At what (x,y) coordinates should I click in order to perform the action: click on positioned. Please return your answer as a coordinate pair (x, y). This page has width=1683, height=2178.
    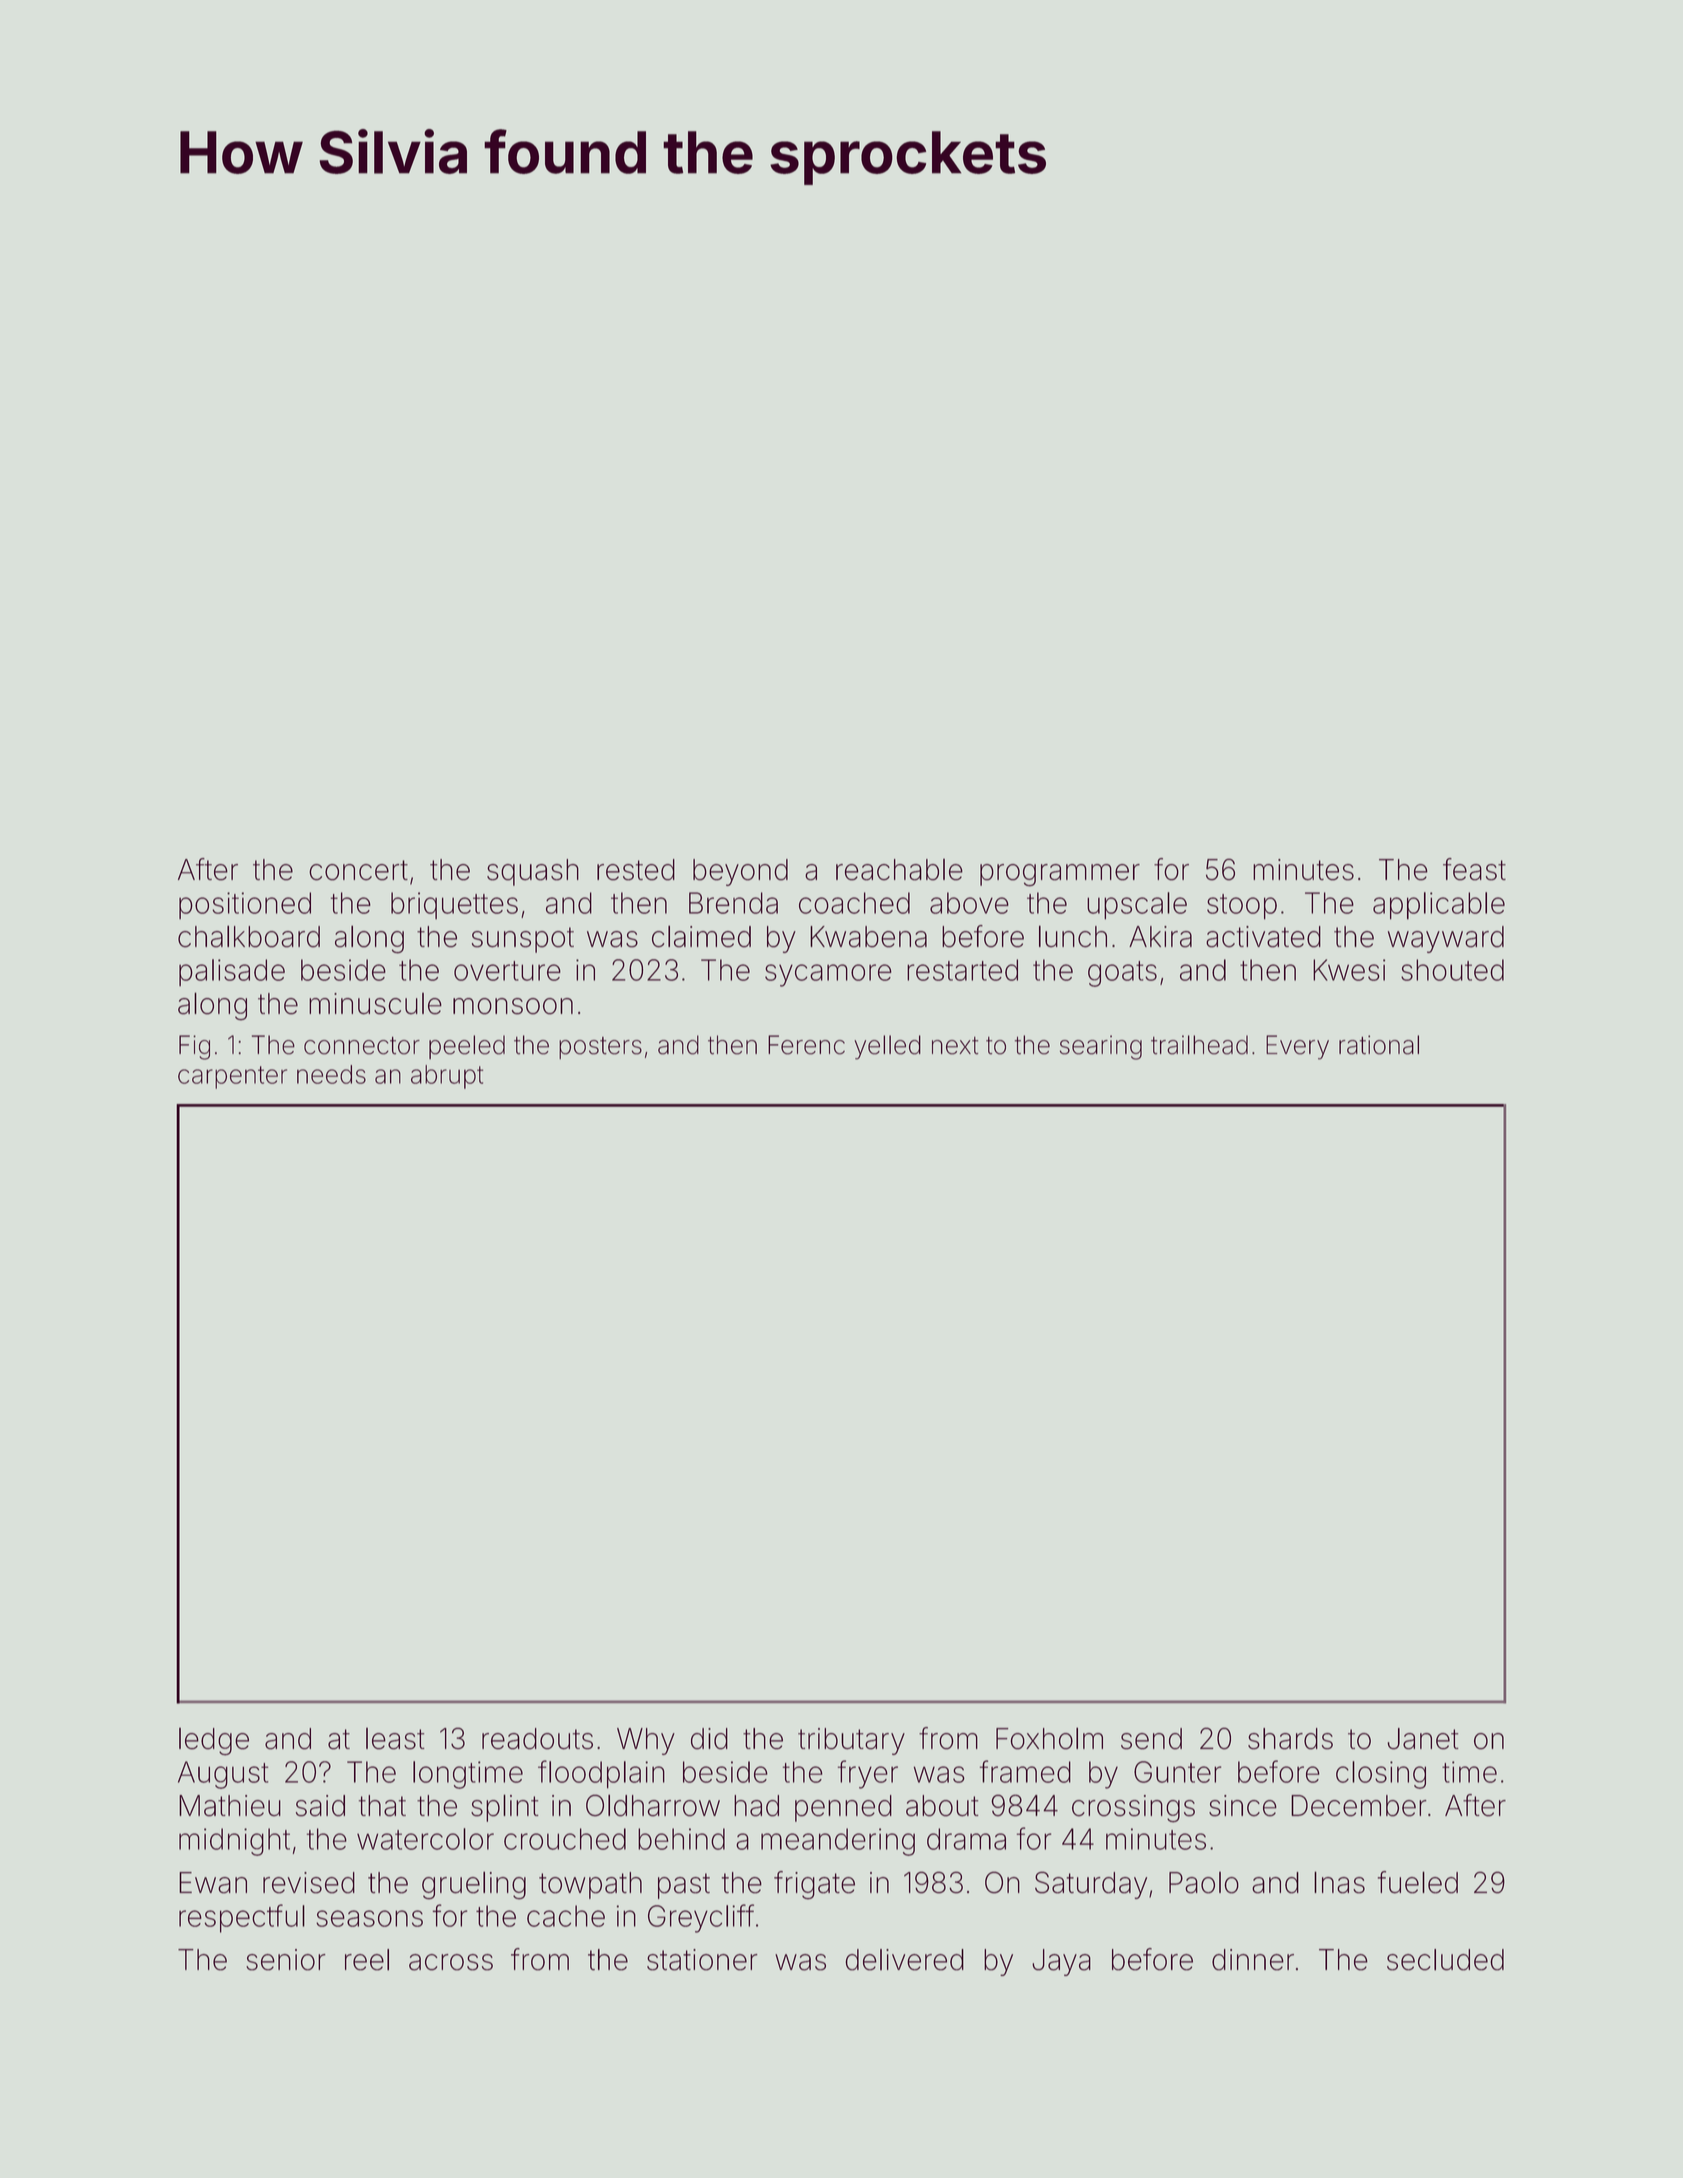
    Looking at the image, I should click on (245, 905).
